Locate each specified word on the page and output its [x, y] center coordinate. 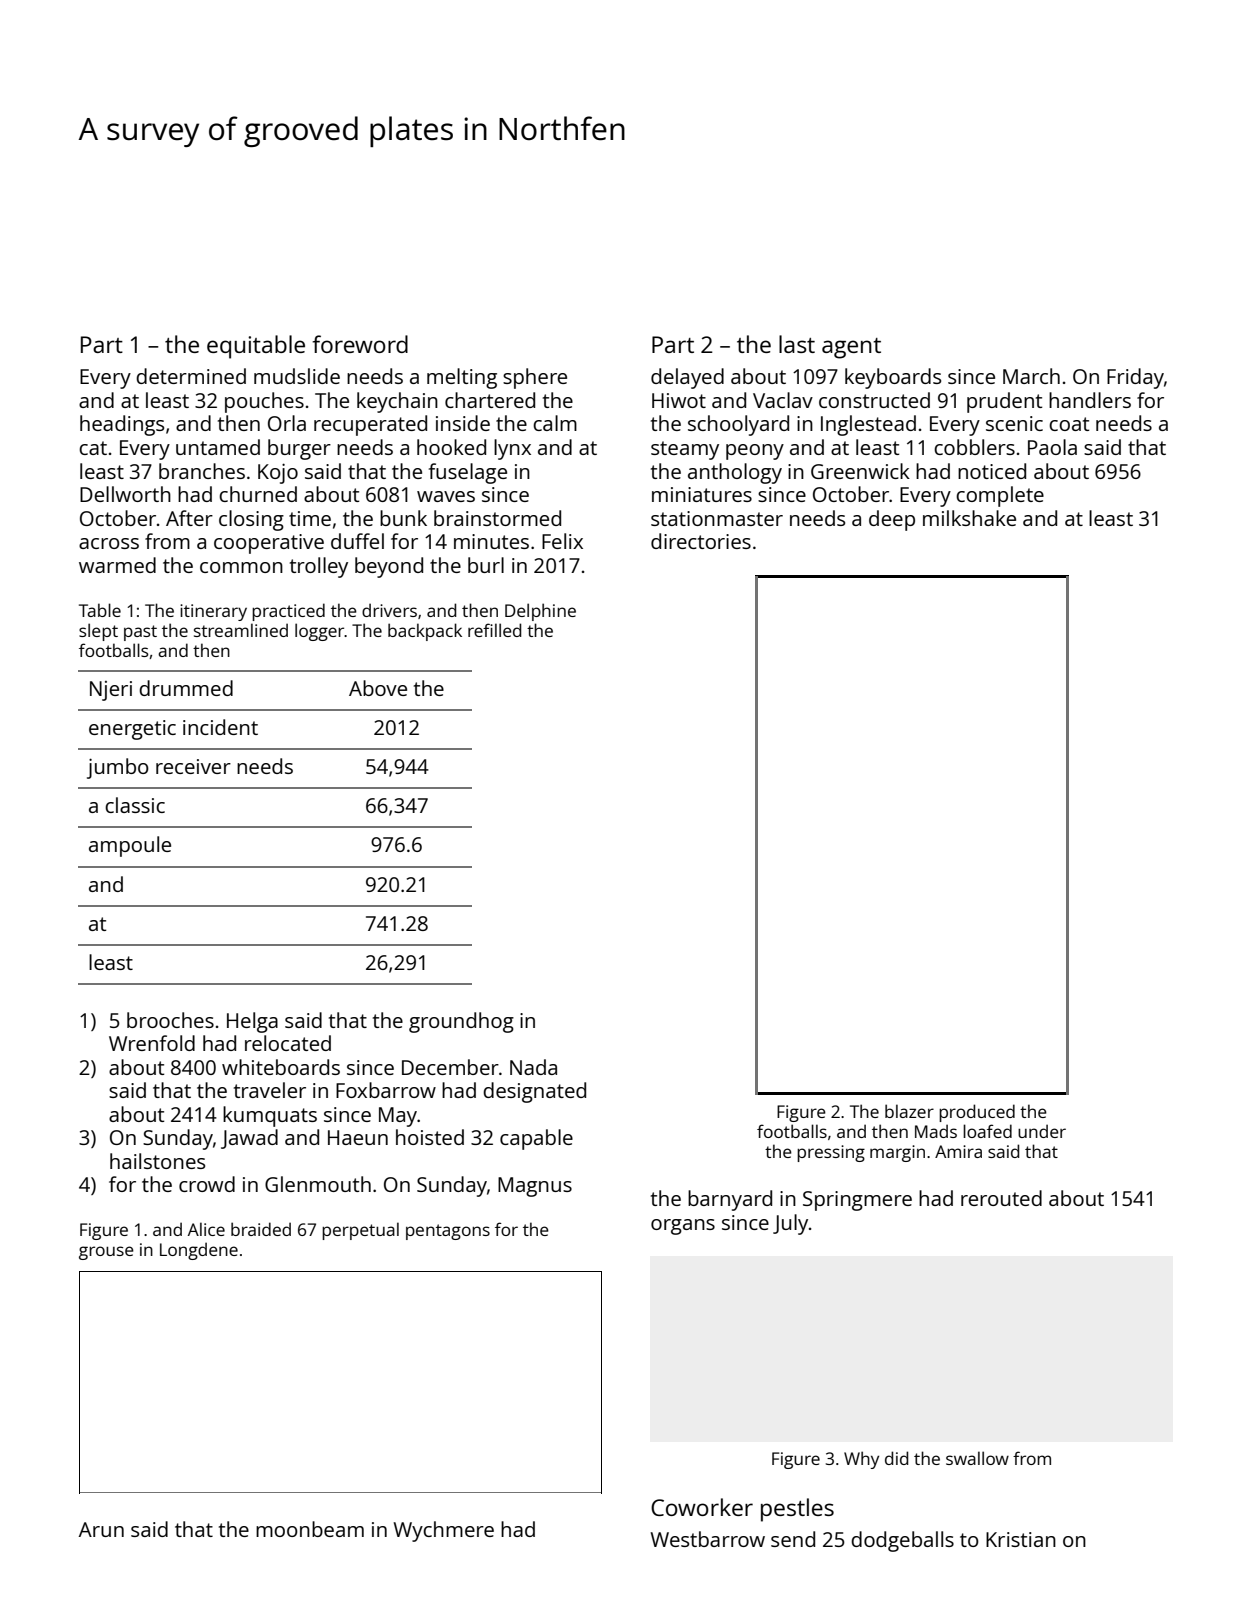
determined [191, 376]
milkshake [969, 518]
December [450, 1067]
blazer [909, 1111]
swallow [977, 1458]
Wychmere [444, 1531]
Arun [101, 1529]
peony [755, 452]
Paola [1052, 447]
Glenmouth [318, 1184]
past [140, 633]
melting [462, 378]
